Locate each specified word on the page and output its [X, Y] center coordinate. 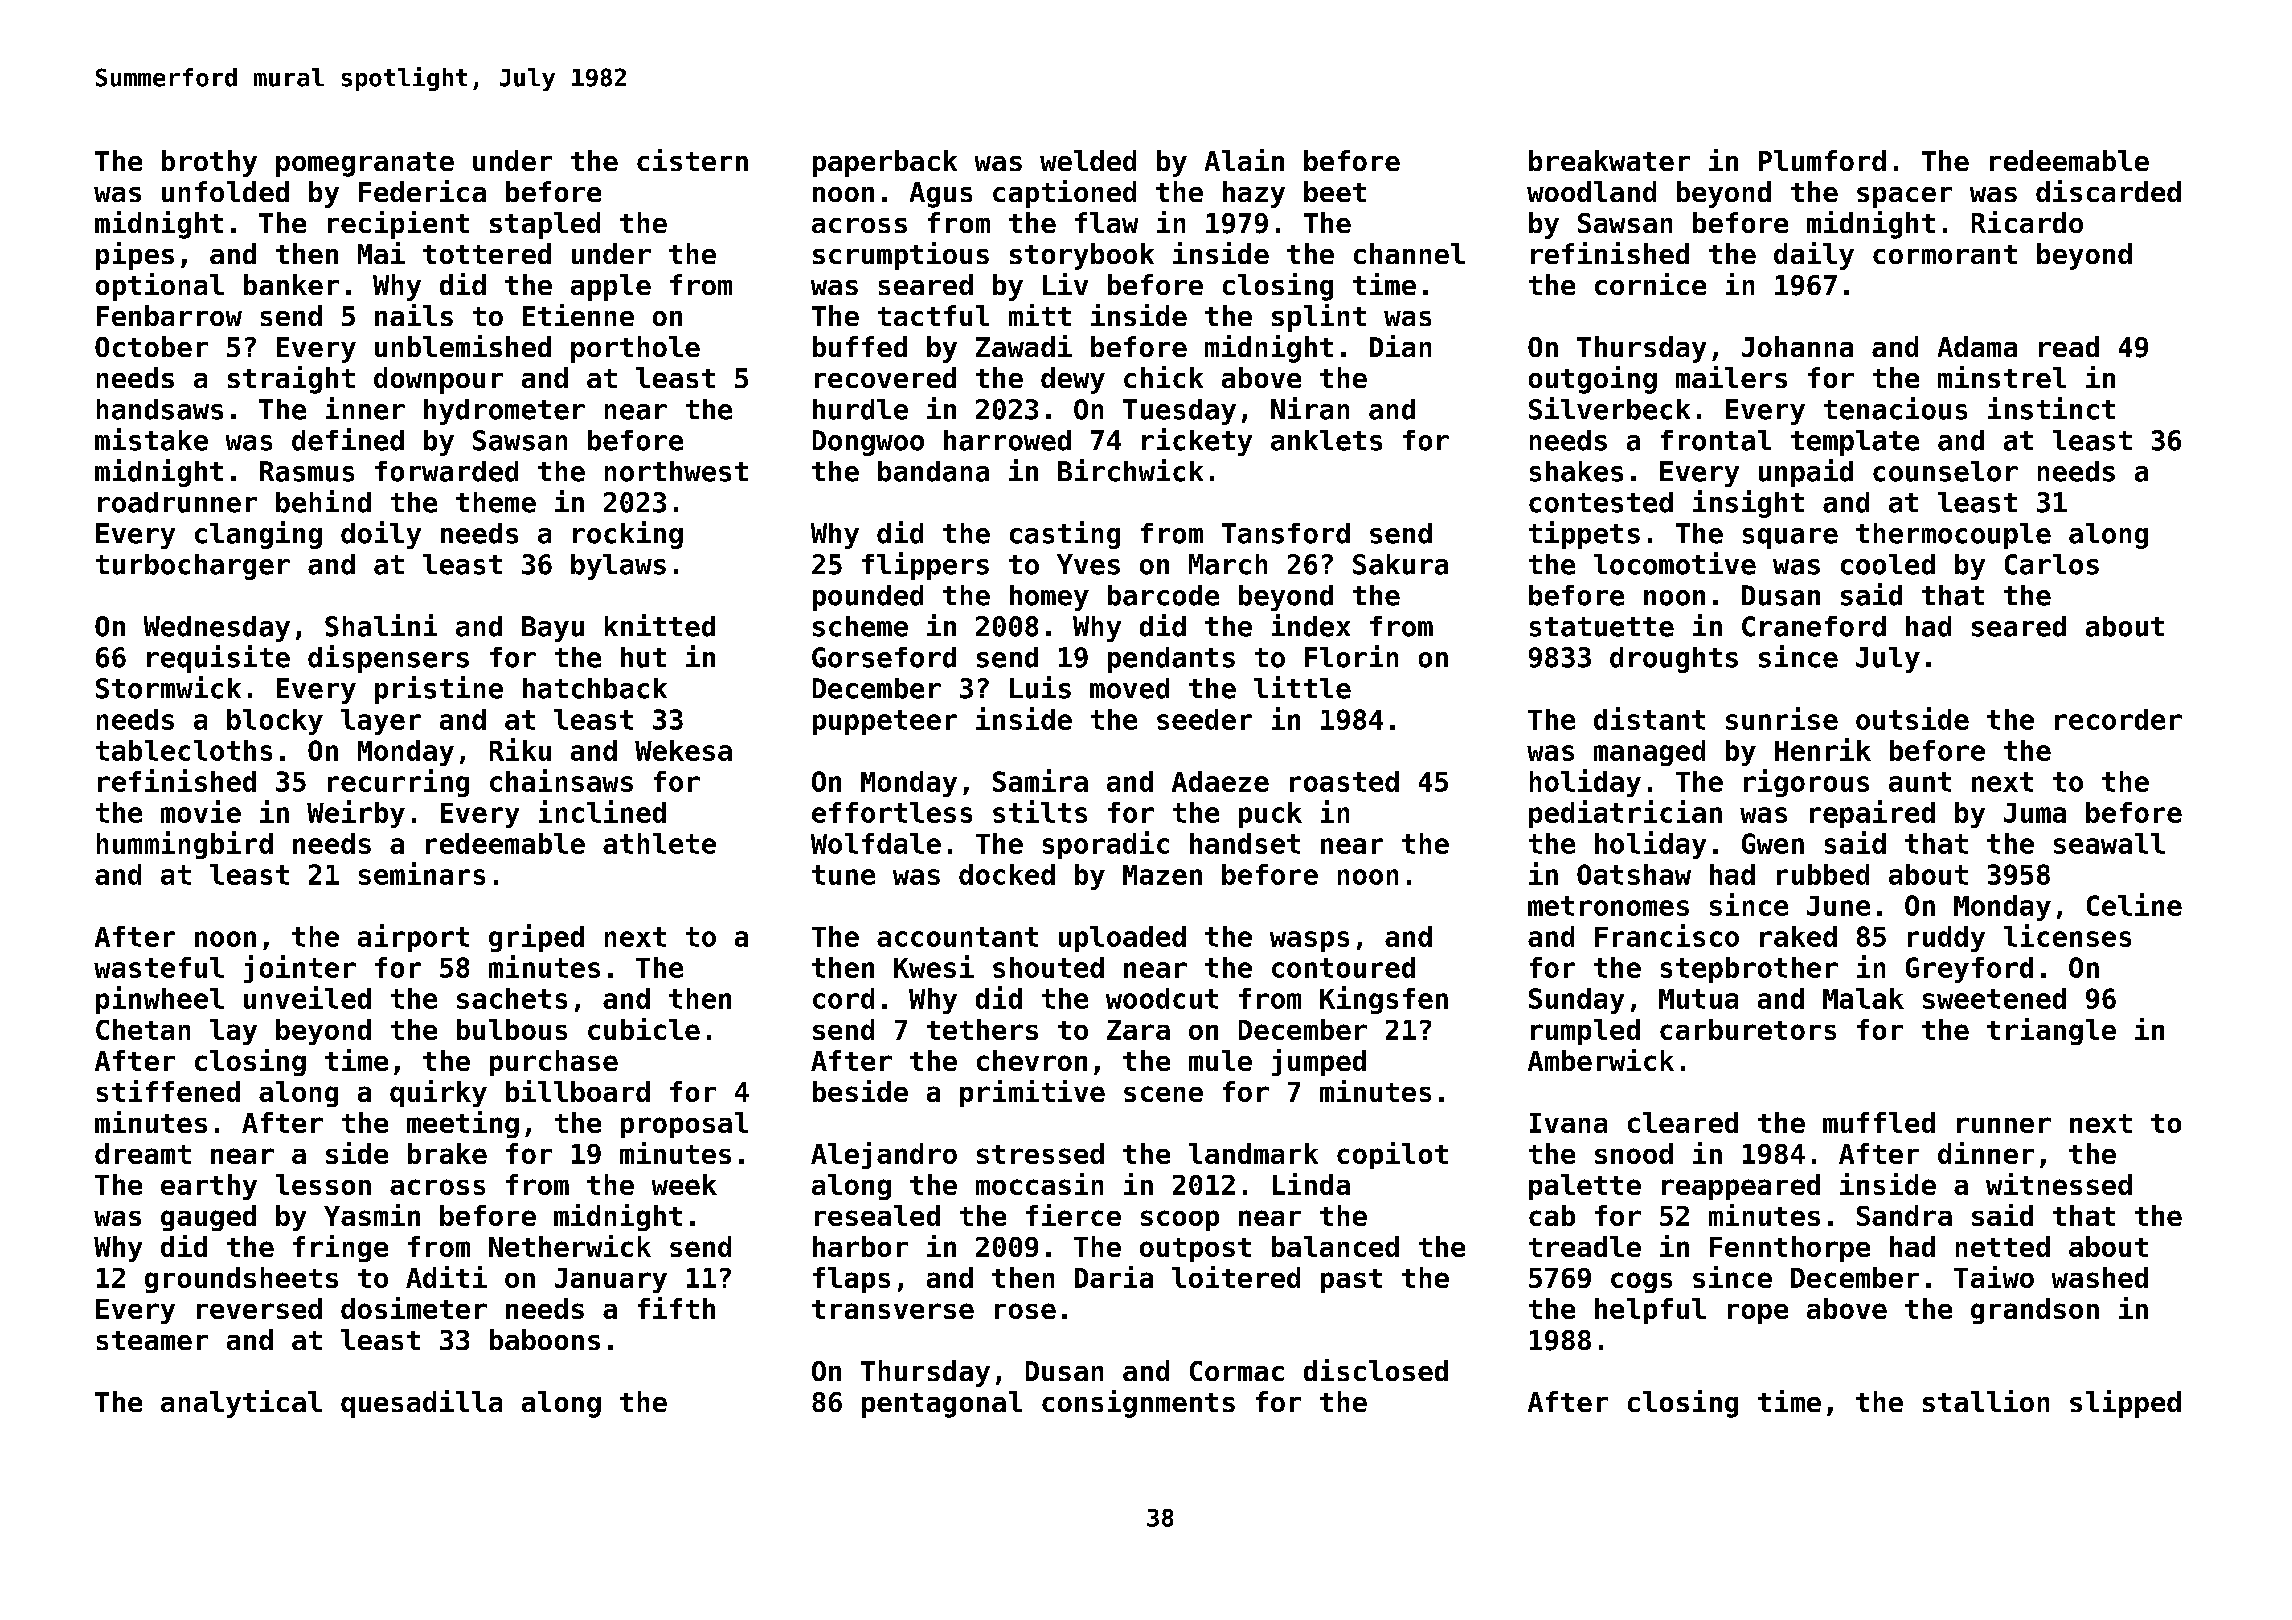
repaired [1872, 814]
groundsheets [241, 1280]
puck [1270, 815]
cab [1552, 1215]
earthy [209, 1187]
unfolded [225, 191]
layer [381, 722]
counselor [1945, 471]
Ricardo [2027, 222]
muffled [1879, 1122]
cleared [1683, 1122]
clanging [258, 535]
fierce [1073, 1215]
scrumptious [901, 256]
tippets [1584, 535]
